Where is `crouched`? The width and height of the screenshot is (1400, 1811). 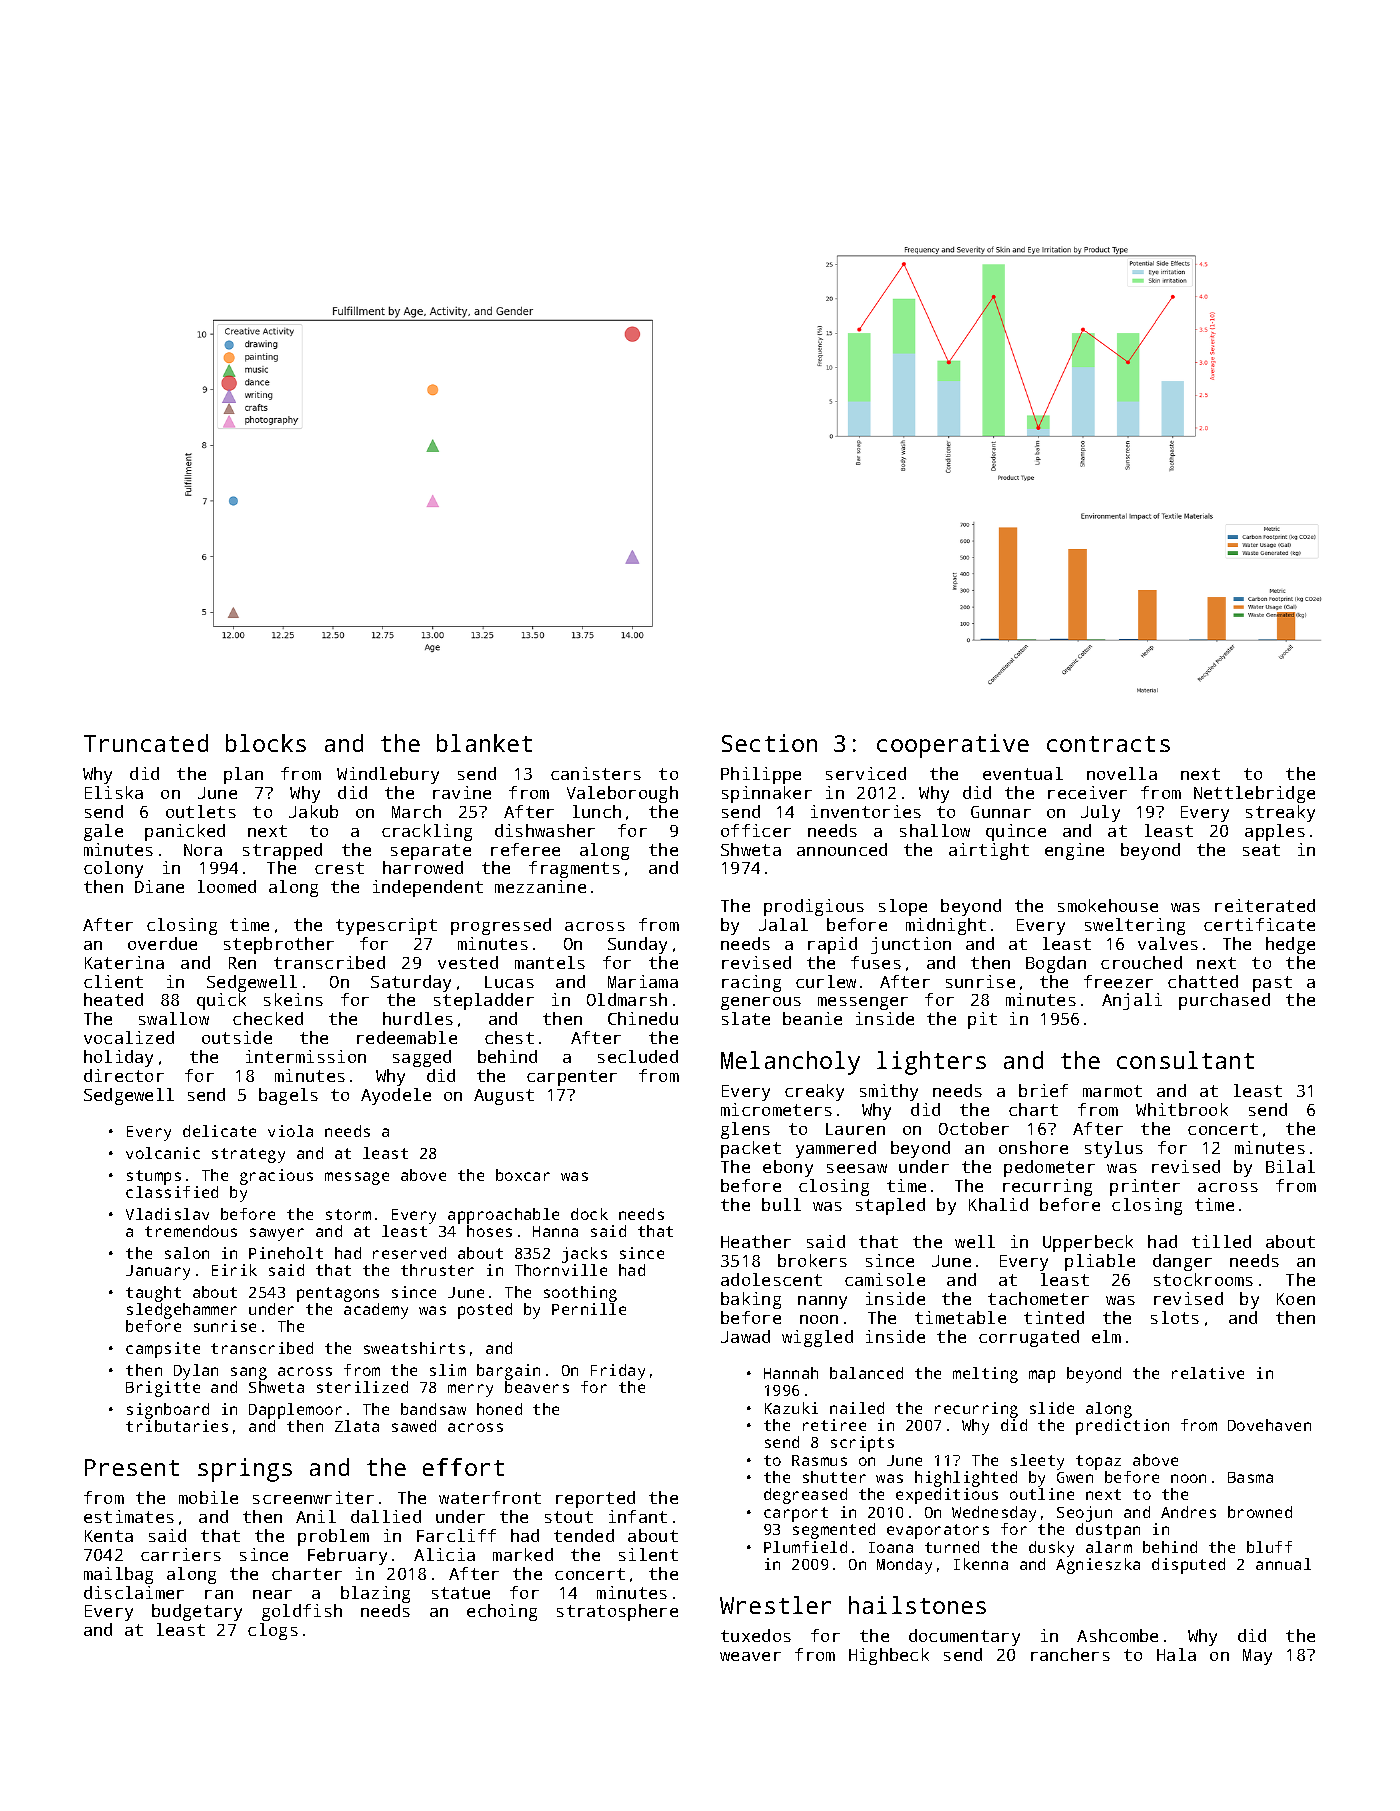
crouched is located at coordinates (1141, 962).
